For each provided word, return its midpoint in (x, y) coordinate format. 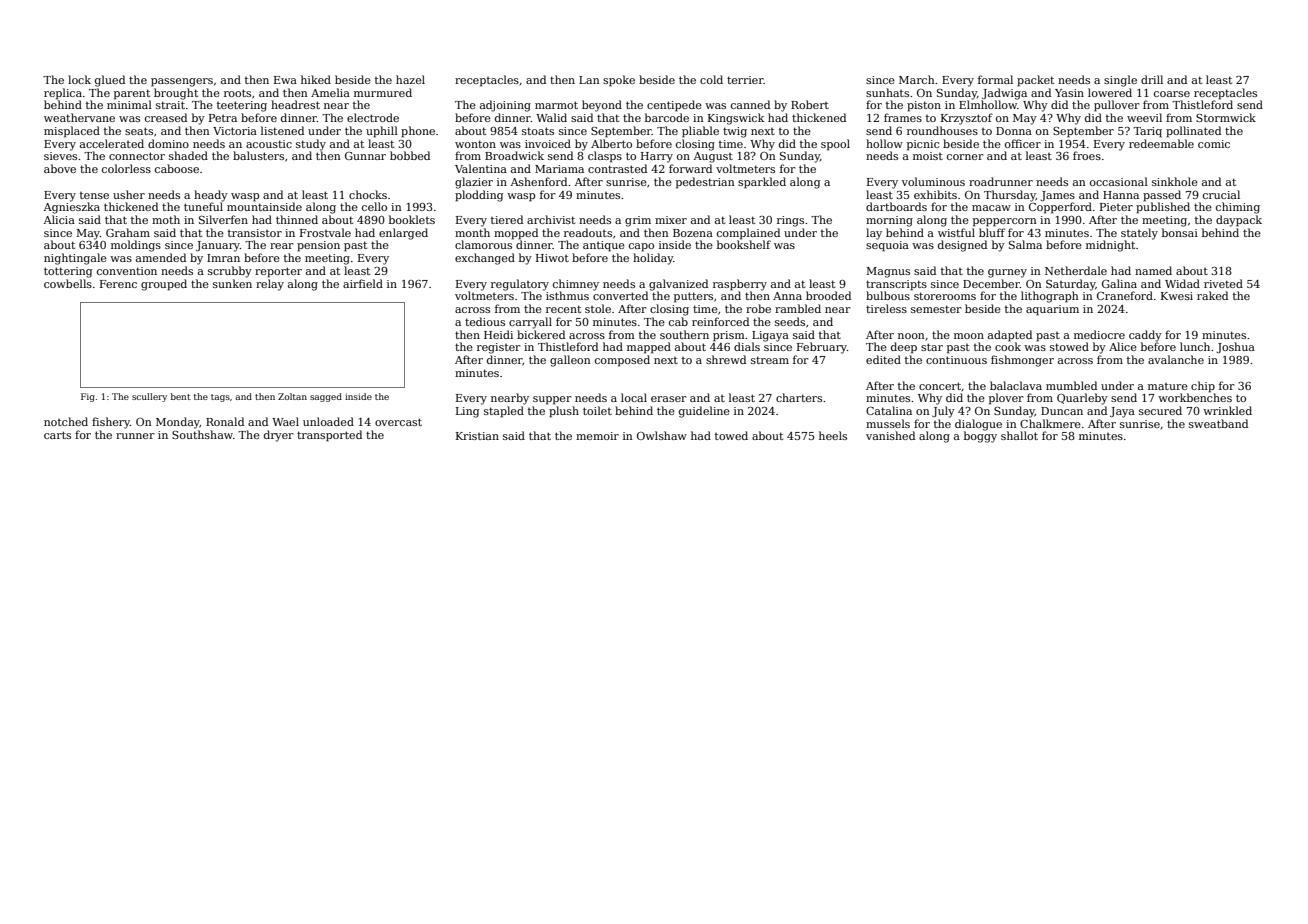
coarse (1172, 94)
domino (168, 143)
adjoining (505, 106)
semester (936, 309)
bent (181, 396)
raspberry (740, 285)
